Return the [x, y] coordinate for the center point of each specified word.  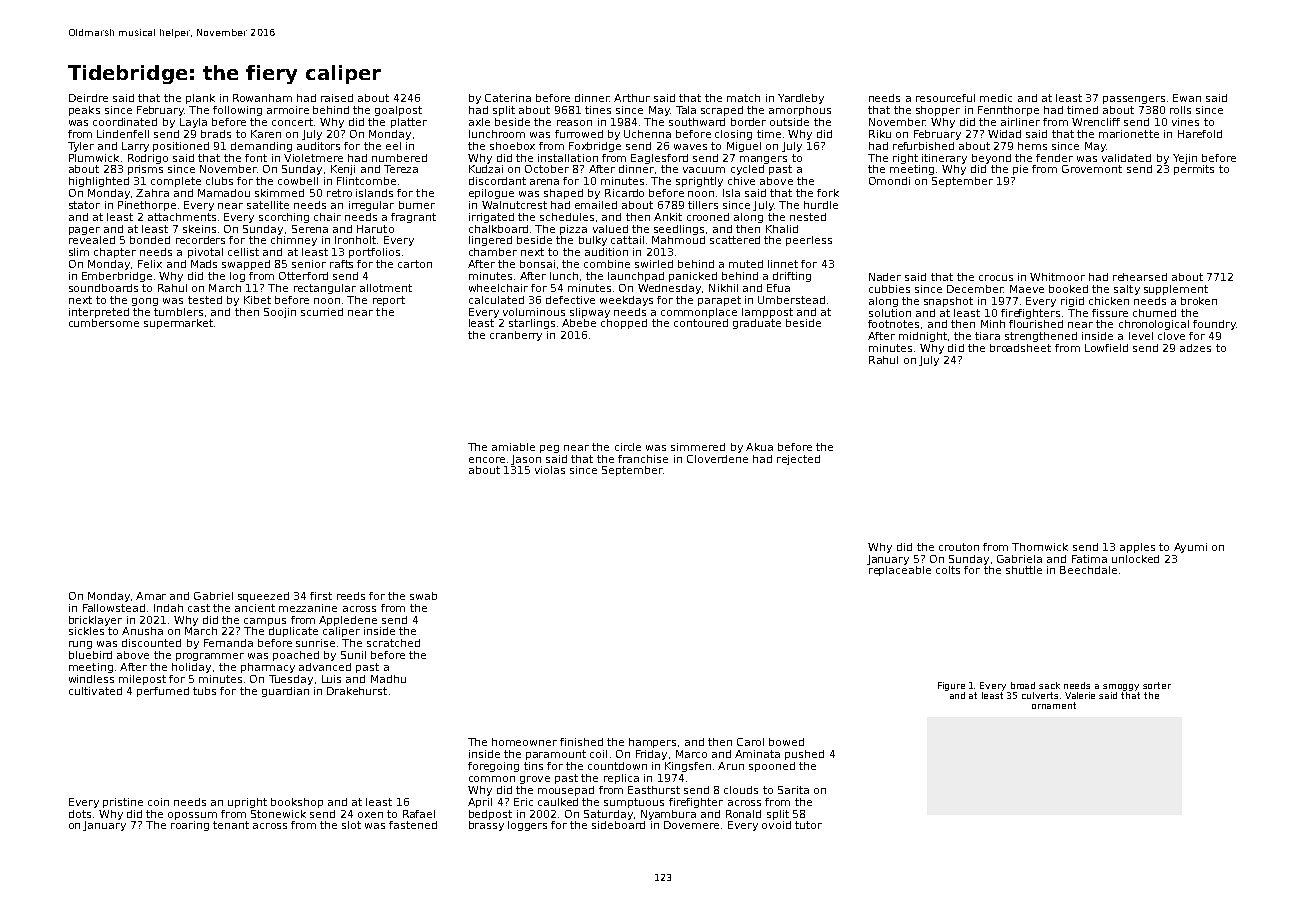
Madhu [388, 679]
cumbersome [104, 323]
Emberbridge [117, 277]
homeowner [524, 742]
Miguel [744, 147]
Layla [193, 123]
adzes [1195, 348]
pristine [123, 803]
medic [996, 98]
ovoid [776, 825]
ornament [1054, 705]
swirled [654, 264]
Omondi [889, 181]
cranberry [516, 336]
